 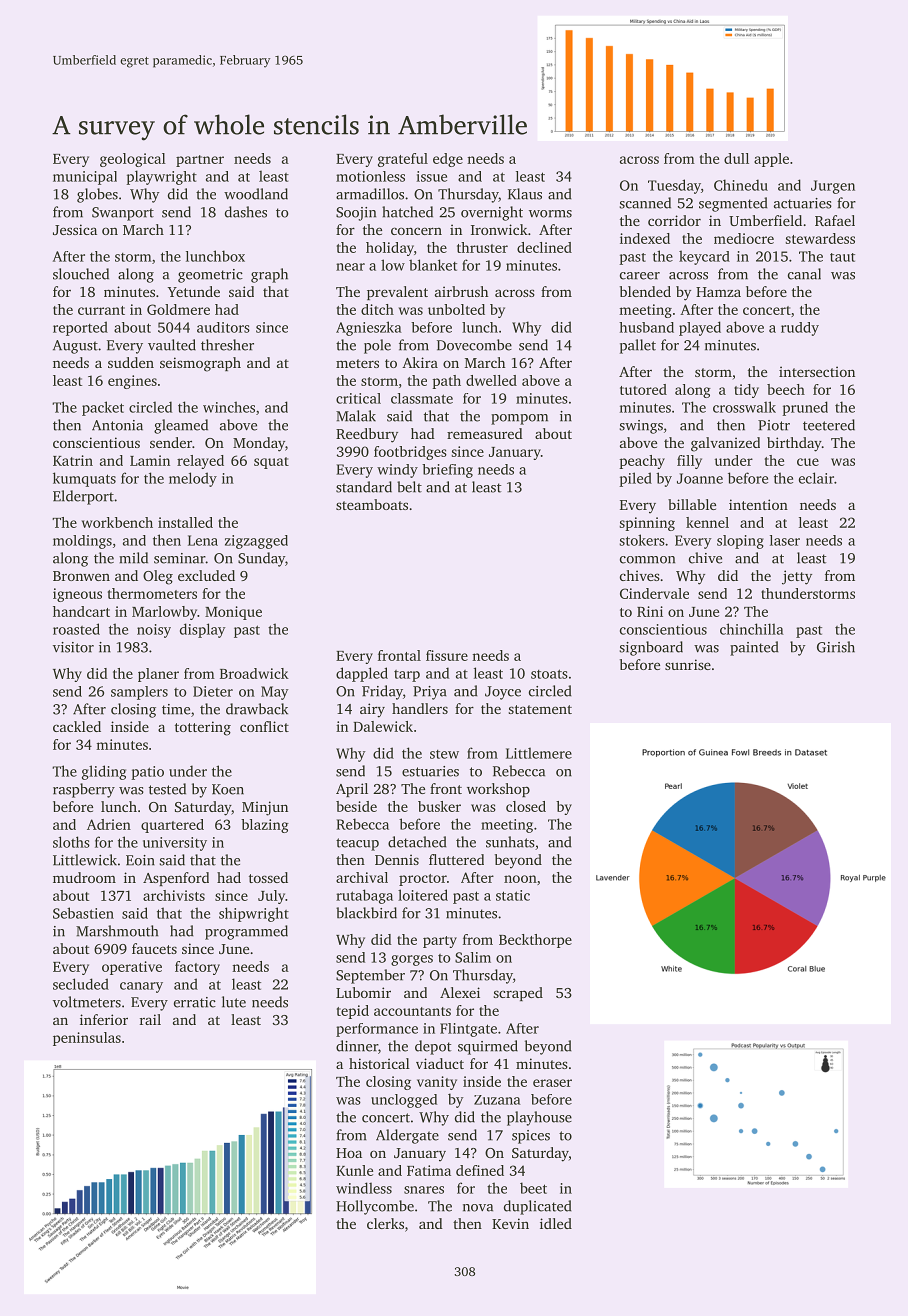 I want to click on clerks, so click(x=385, y=1223).
